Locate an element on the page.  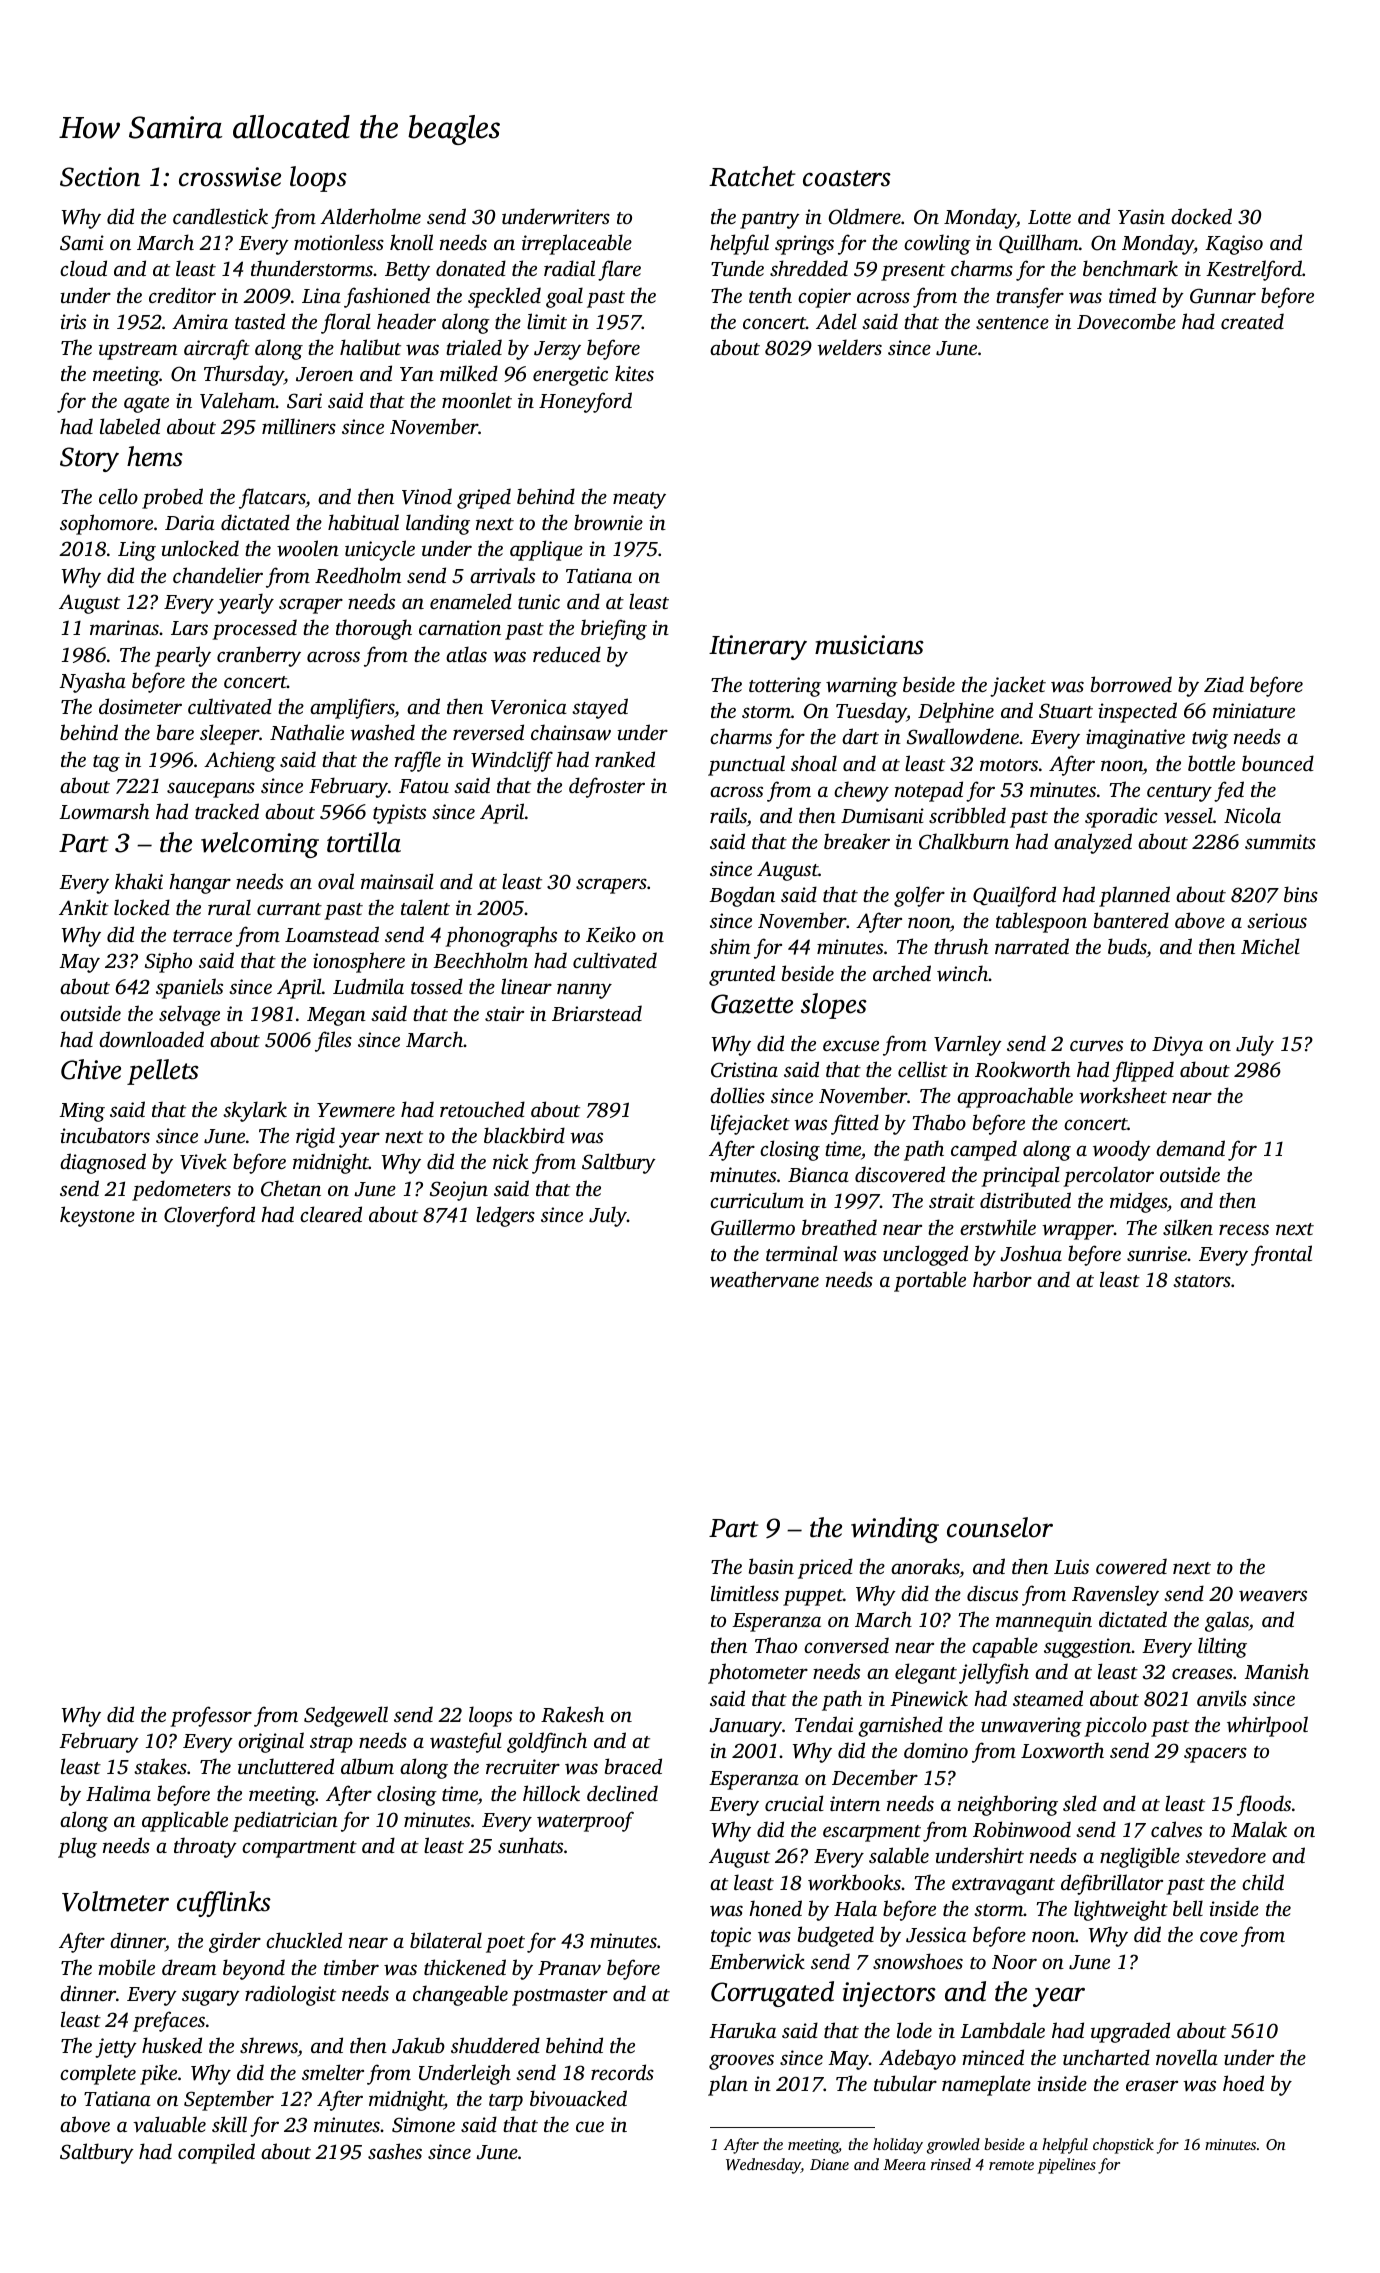
hoed is located at coordinates (1243, 2083).
